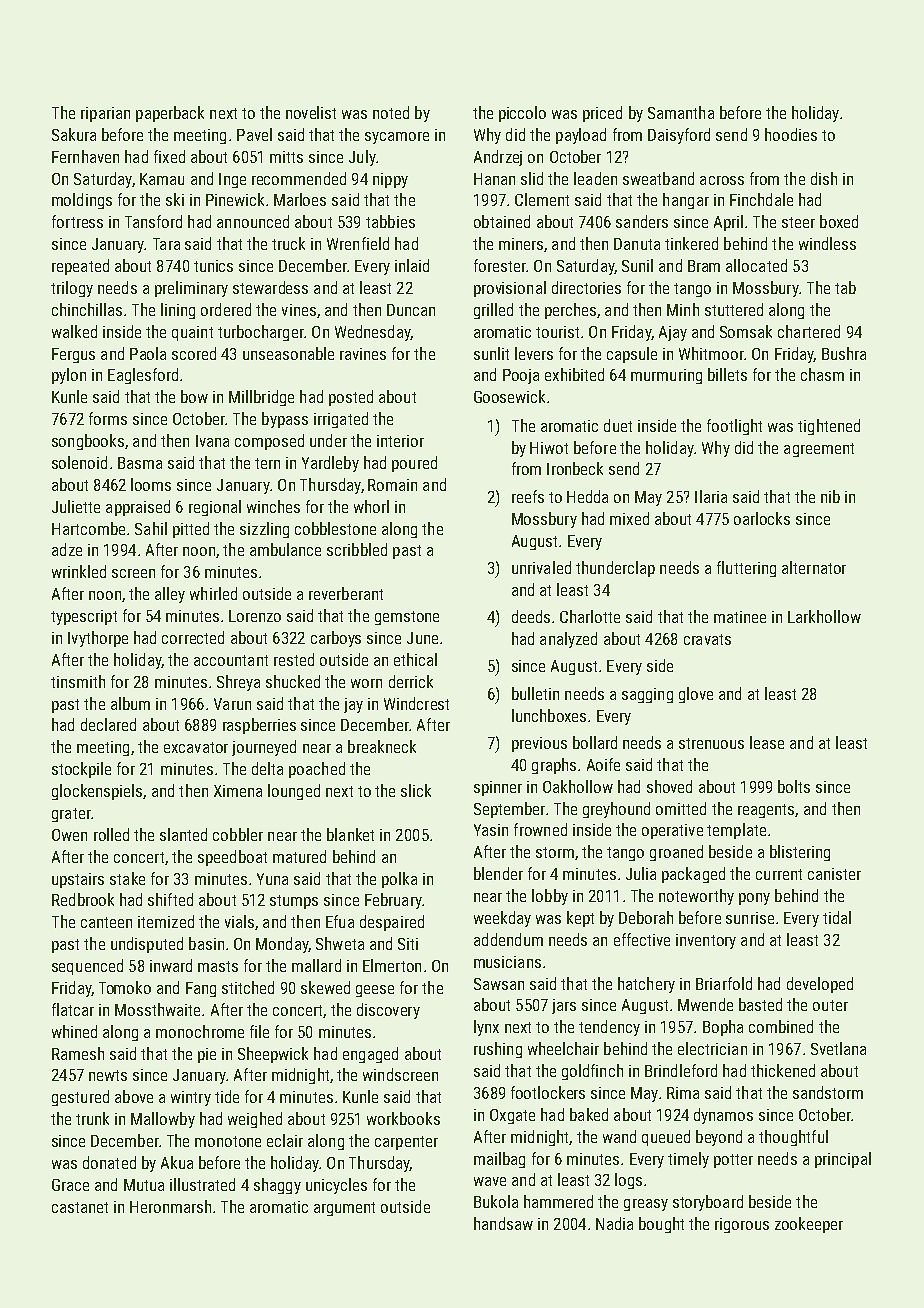 The height and width of the page is (1308, 924). I want to click on Owen, so click(69, 835).
